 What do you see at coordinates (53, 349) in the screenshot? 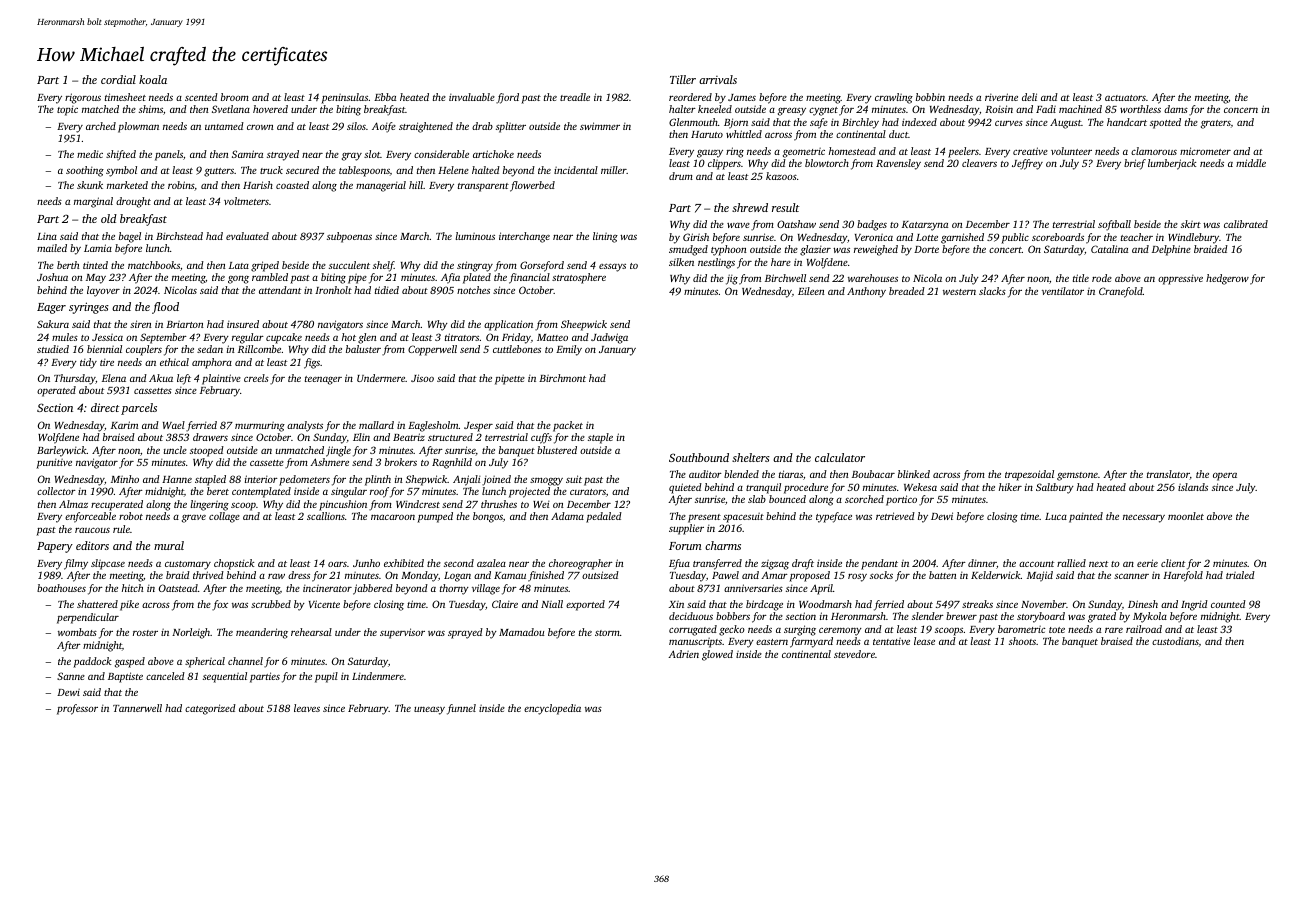
I see `studied` at bounding box center [53, 349].
